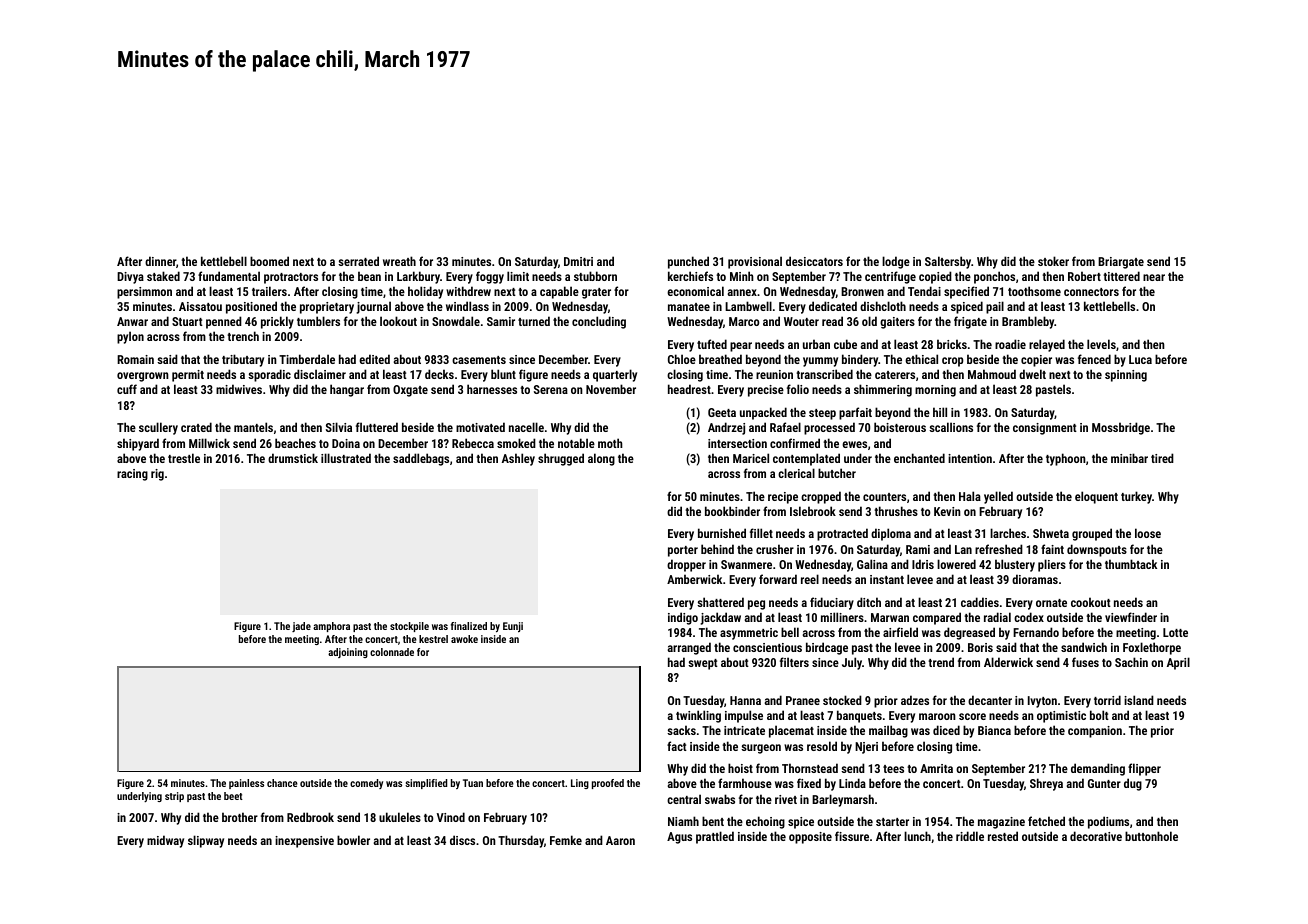 The width and height of the image is (1308, 924). What do you see at coordinates (884, 497) in the image?
I see `counters` at bounding box center [884, 497].
